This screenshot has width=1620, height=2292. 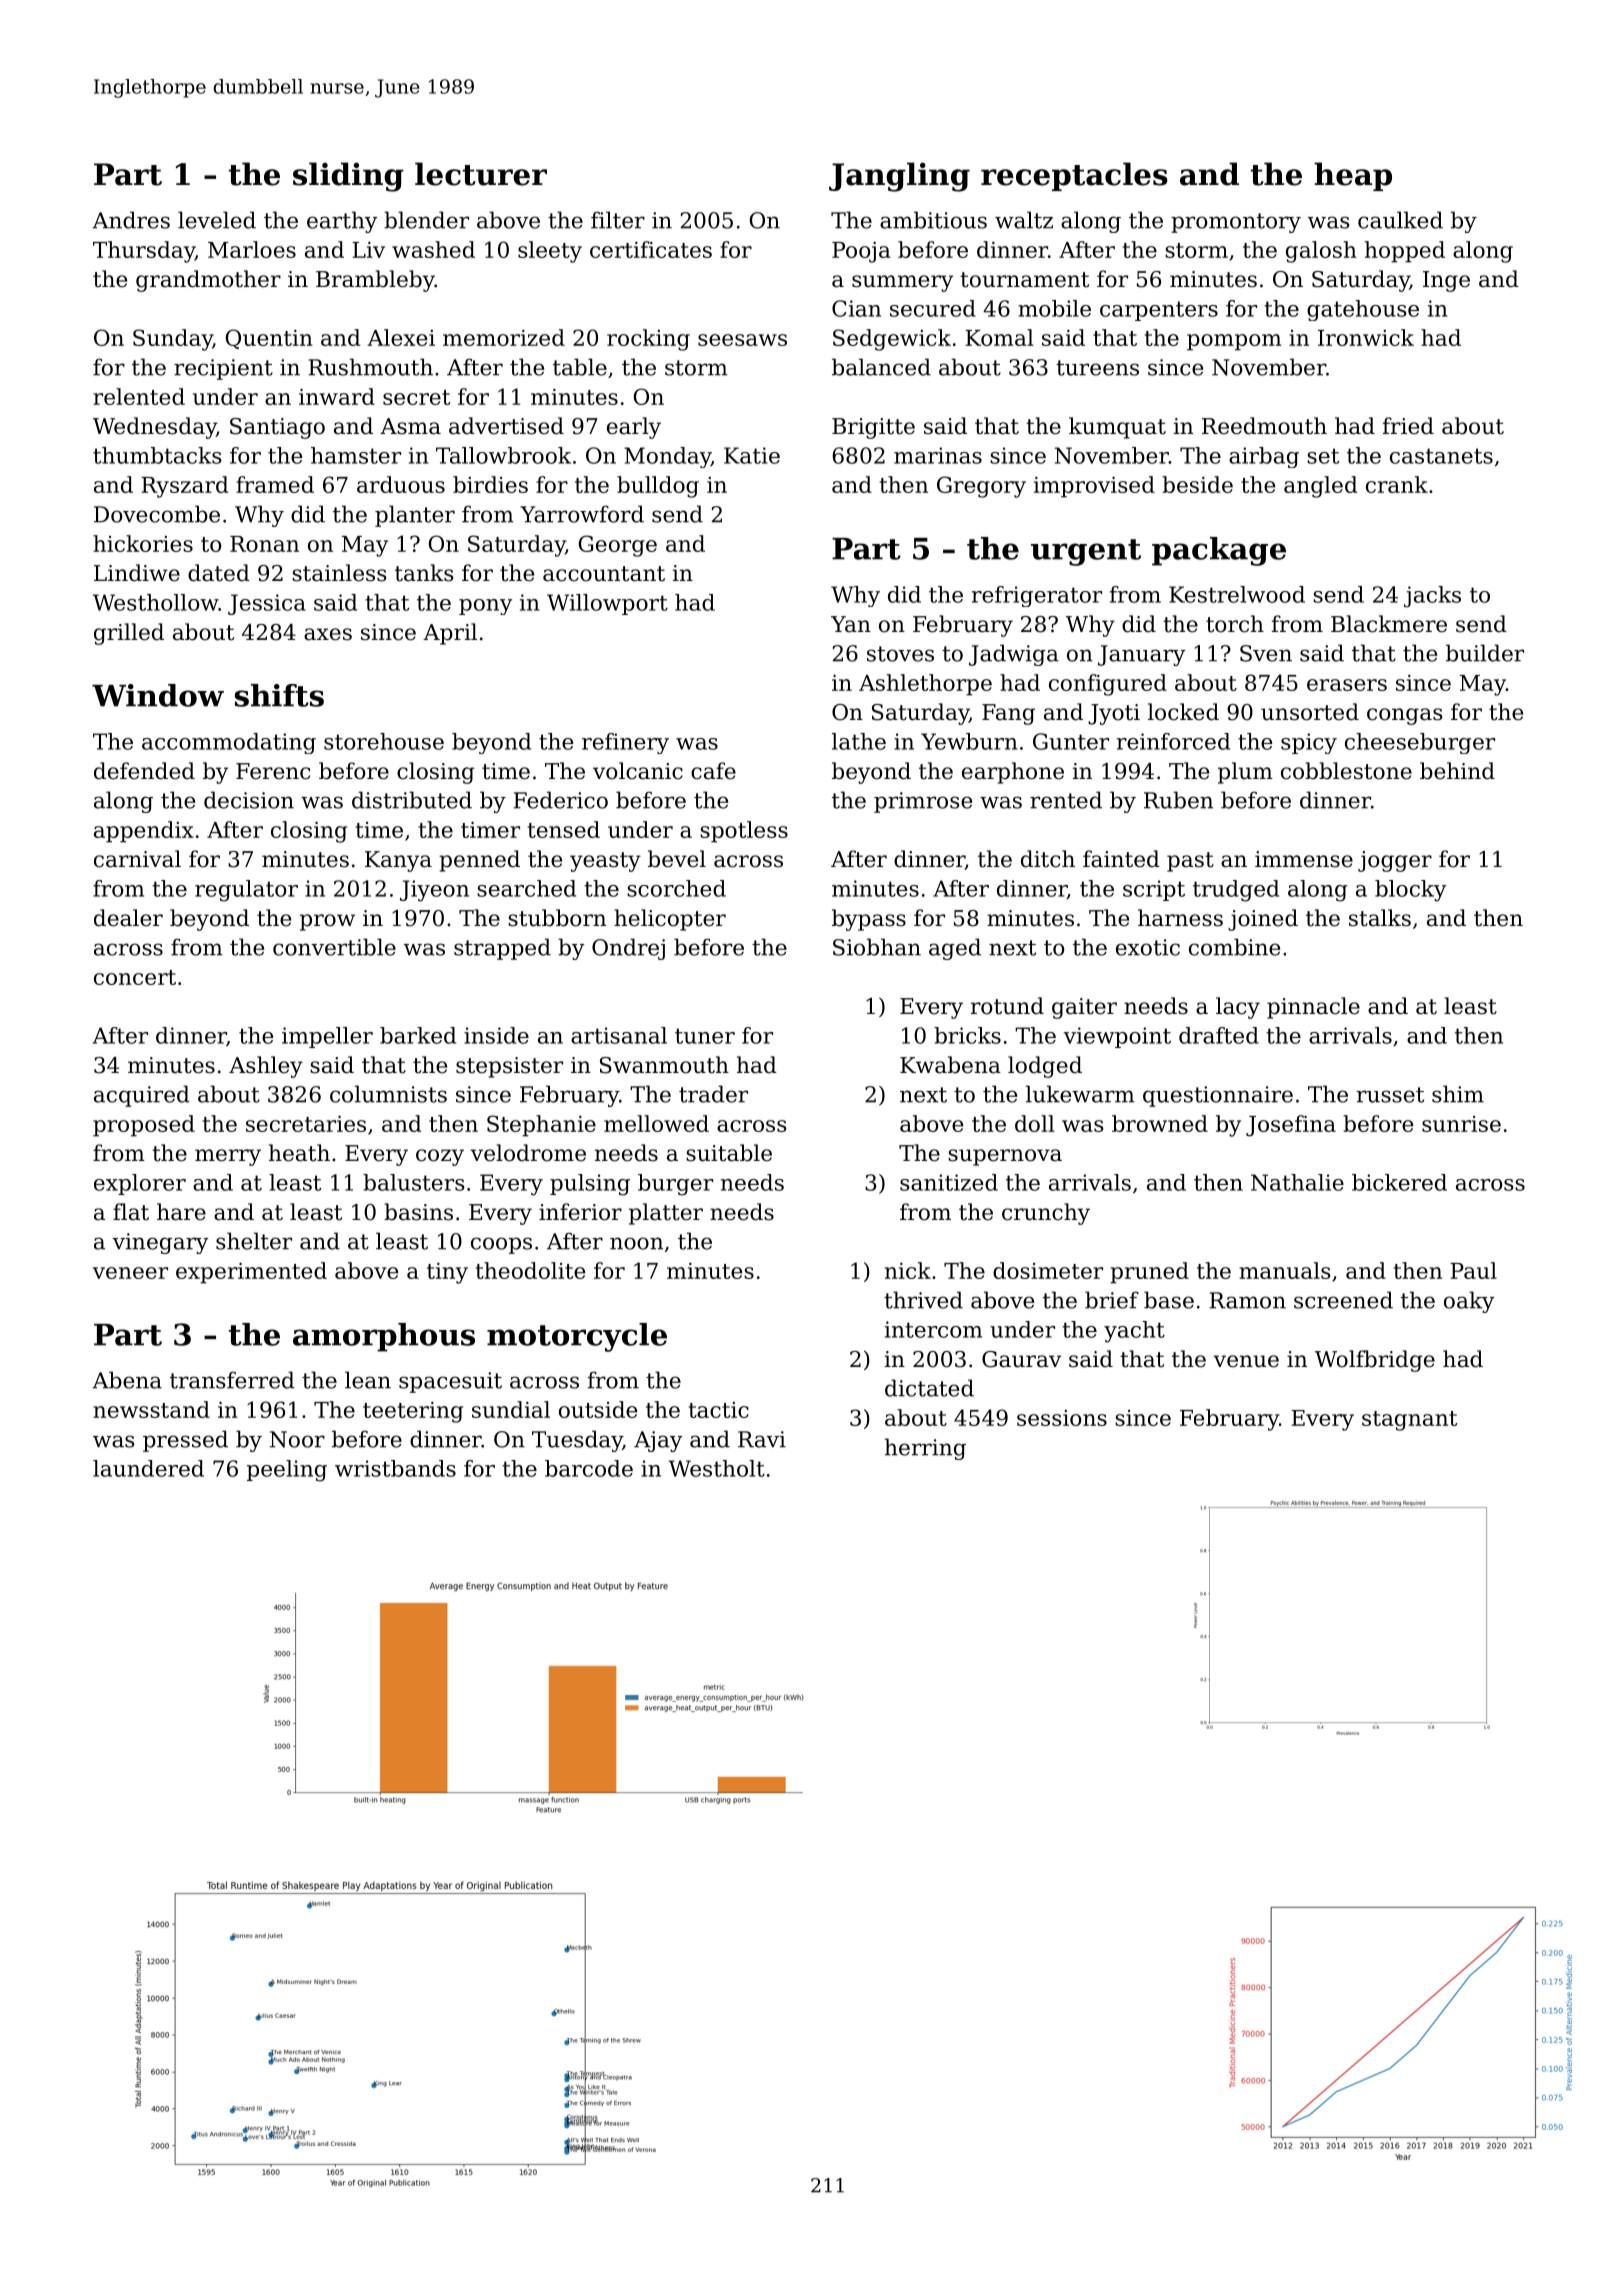 I want to click on caulked, so click(x=1400, y=220).
